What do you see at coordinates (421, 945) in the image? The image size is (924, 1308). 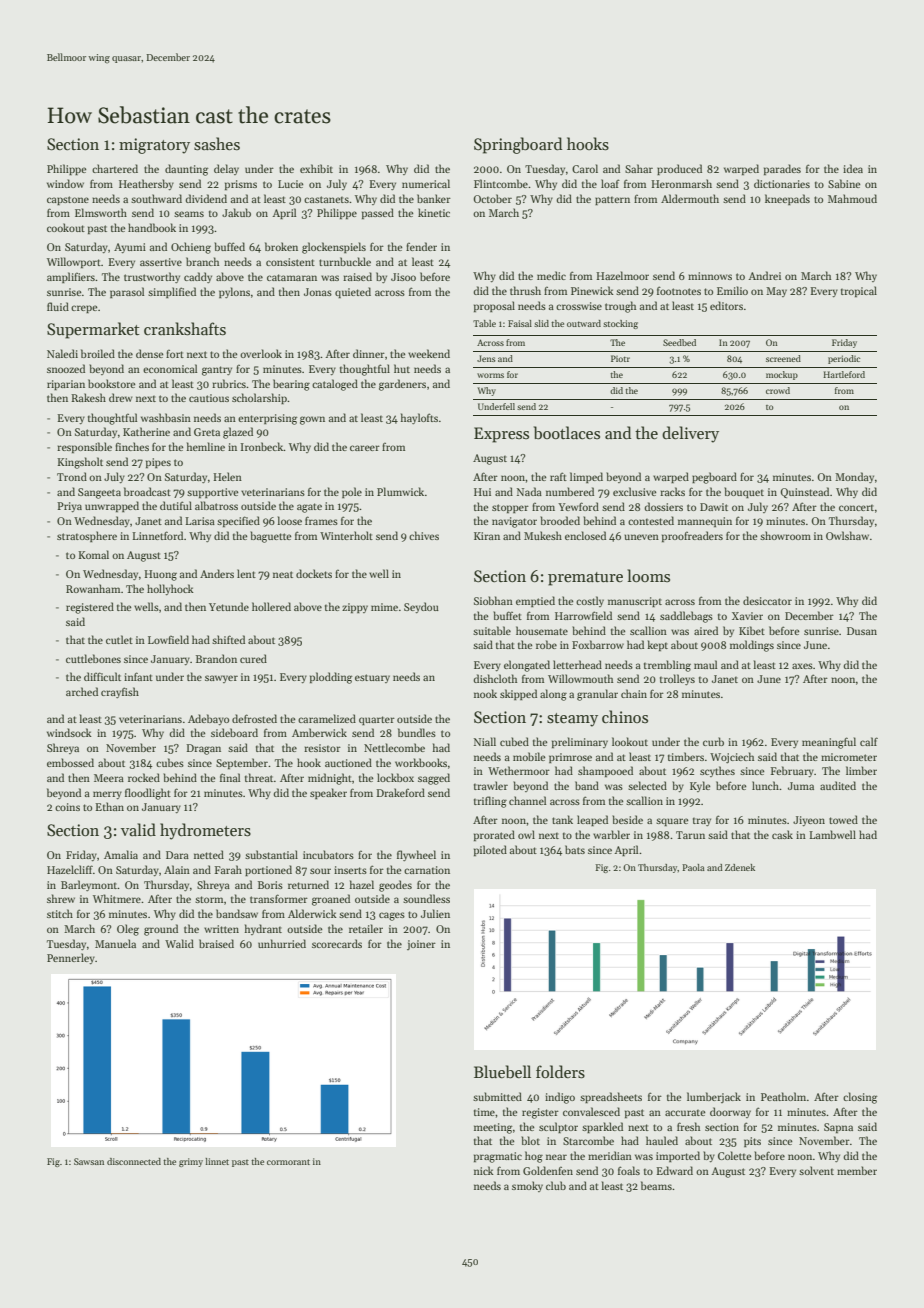 I see `joiner` at bounding box center [421, 945].
